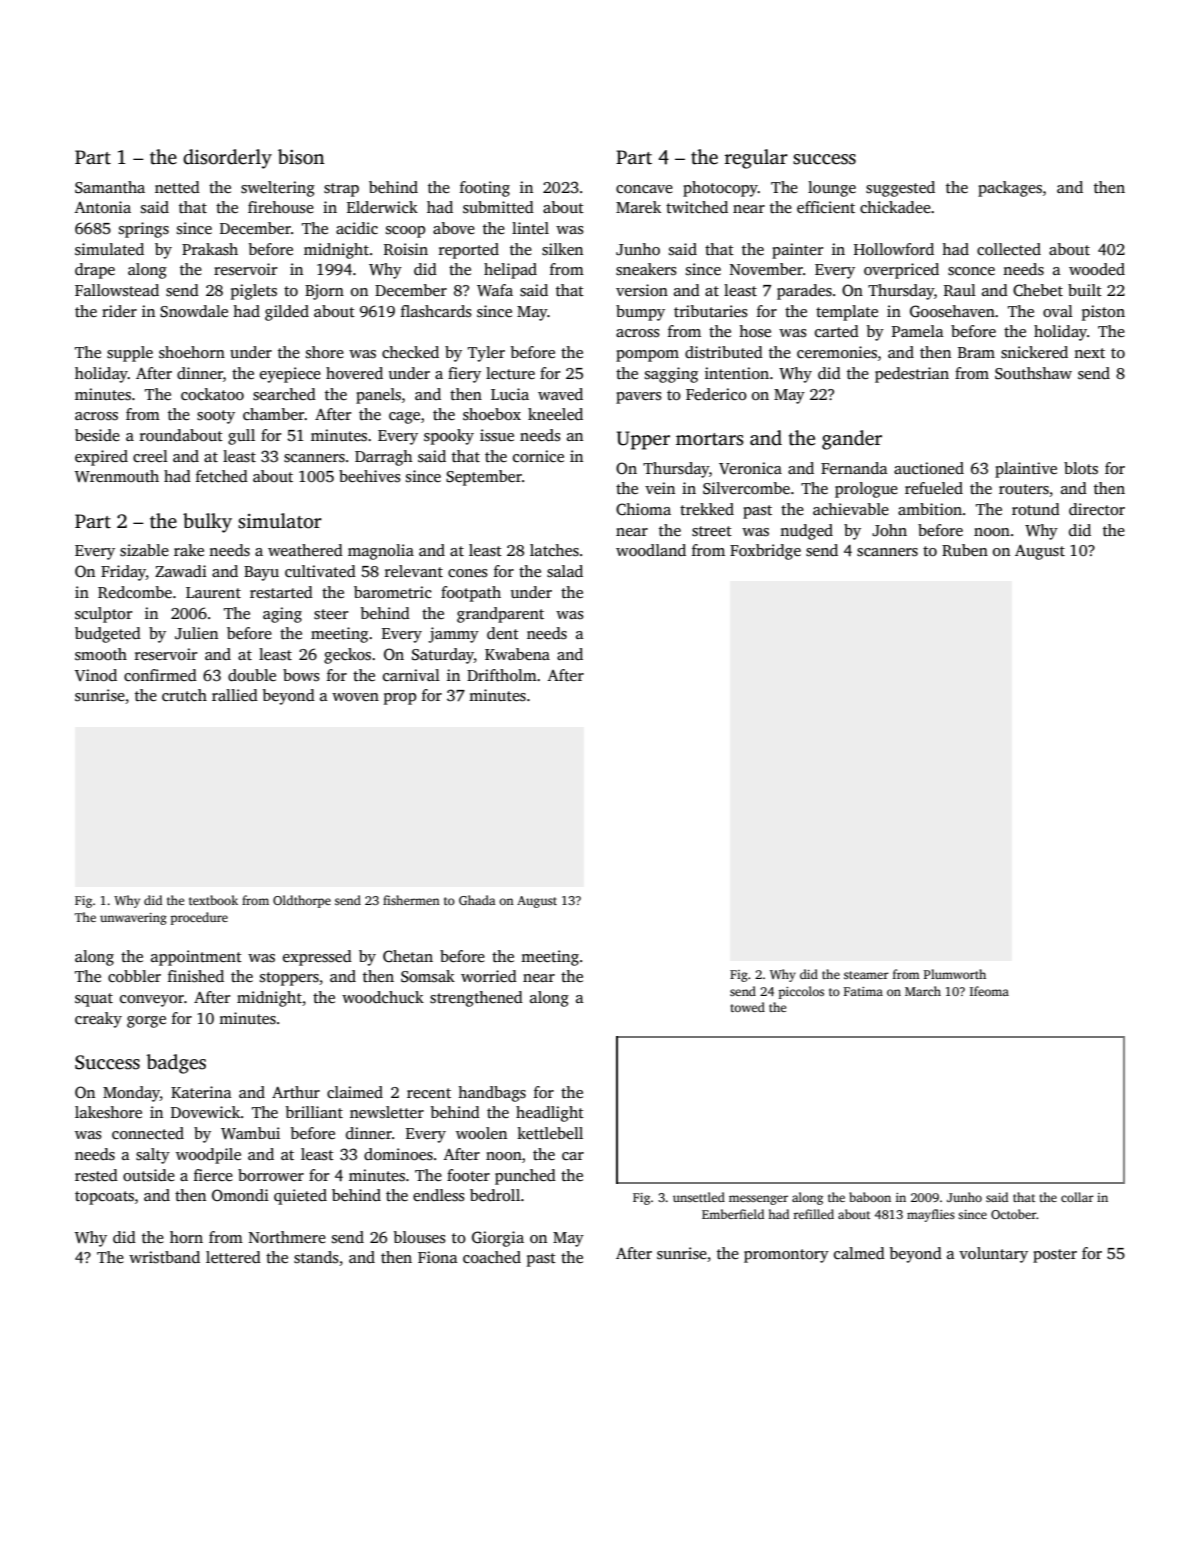 The image size is (1200, 1553). Describe the element at coordinates (1103, 313) in the screenshot. I see `piston` at that location.
